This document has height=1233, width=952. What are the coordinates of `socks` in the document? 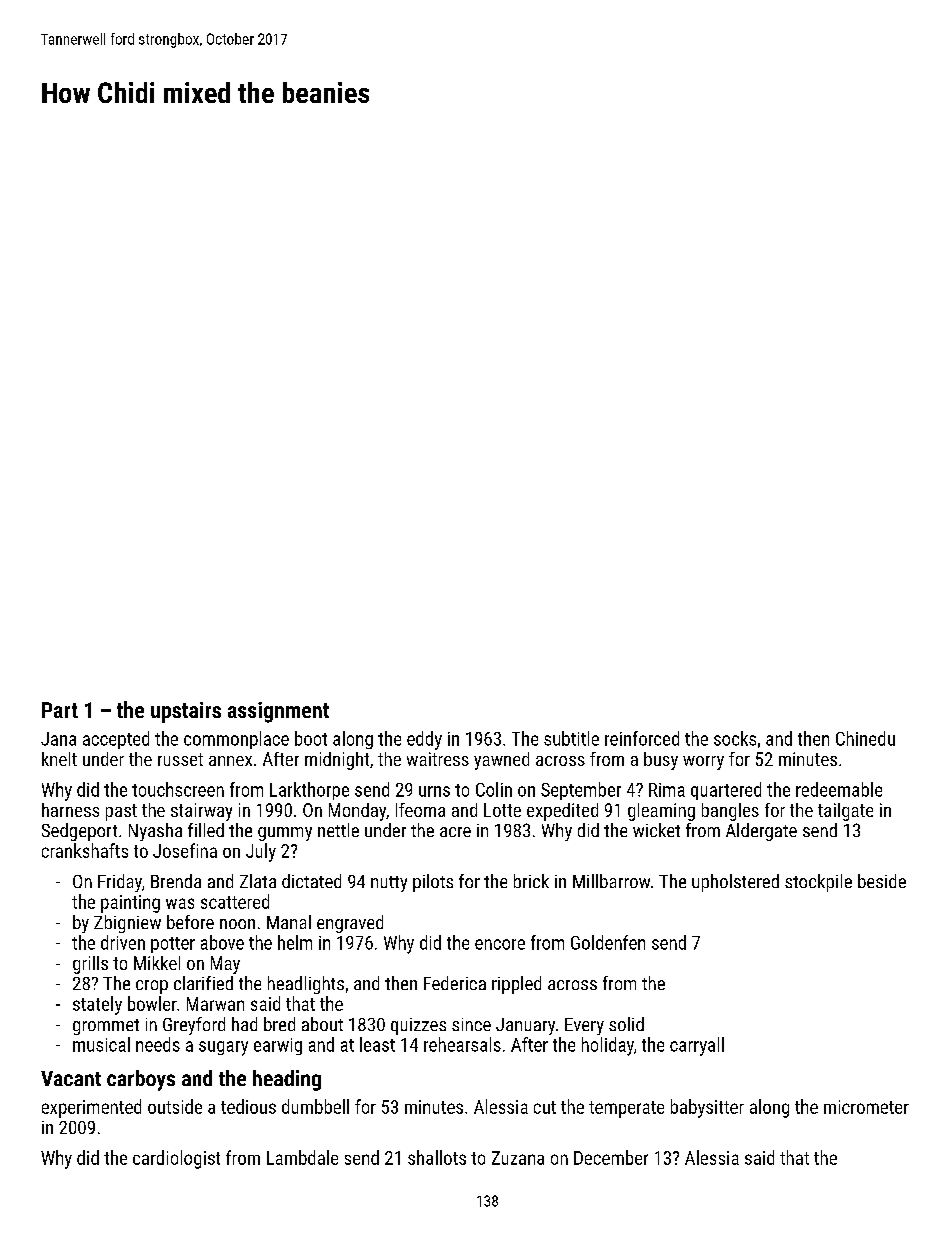 It's located at (735, 738).
